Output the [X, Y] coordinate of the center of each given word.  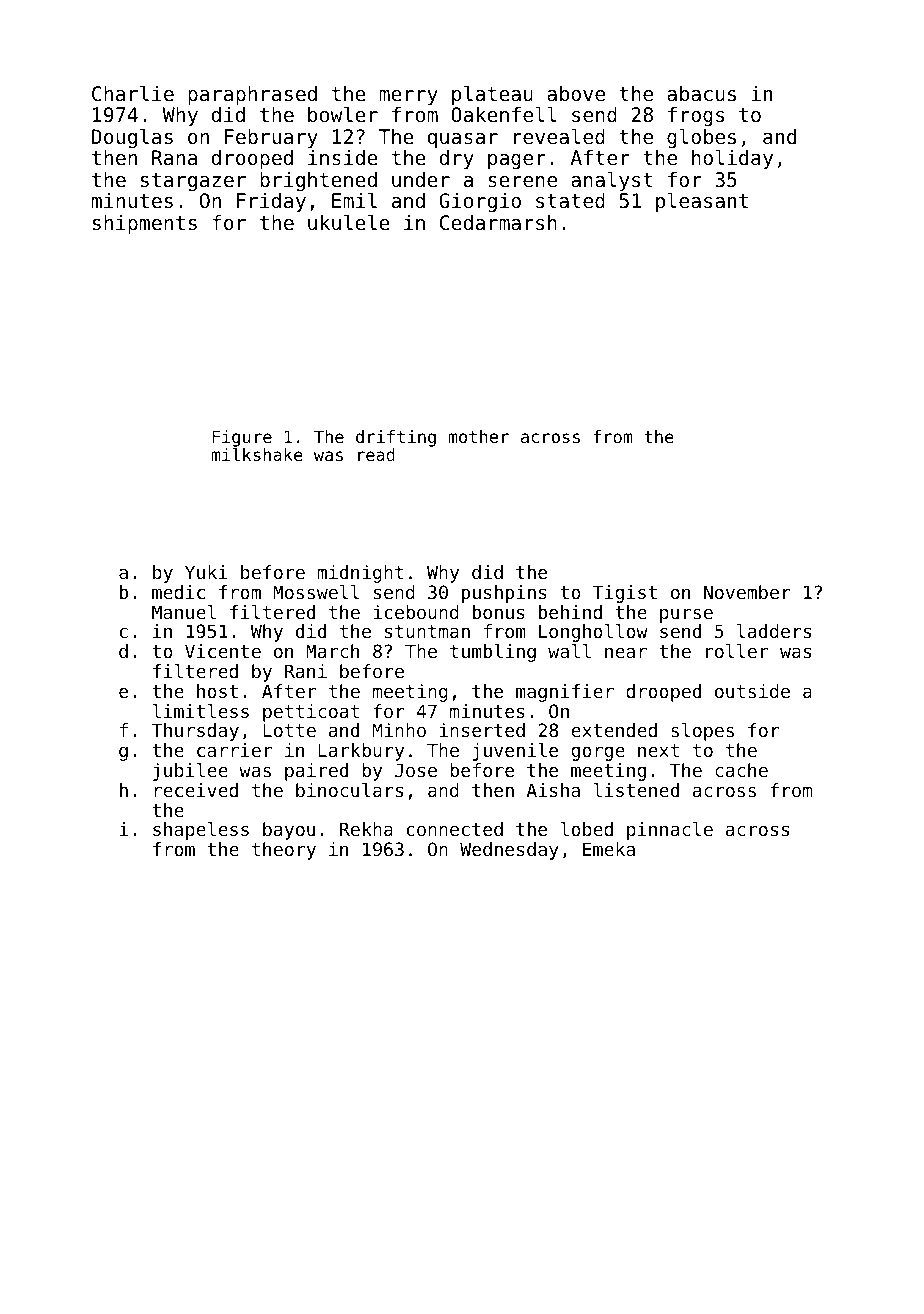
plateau [492, 95]
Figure [242, 438]
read [376, 454]
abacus [701, 94]
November [747, 592]
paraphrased [252, 95]
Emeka [609, 849]
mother [478, 436]
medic [178, 592]
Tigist [625, 594]
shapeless [201, 831]
